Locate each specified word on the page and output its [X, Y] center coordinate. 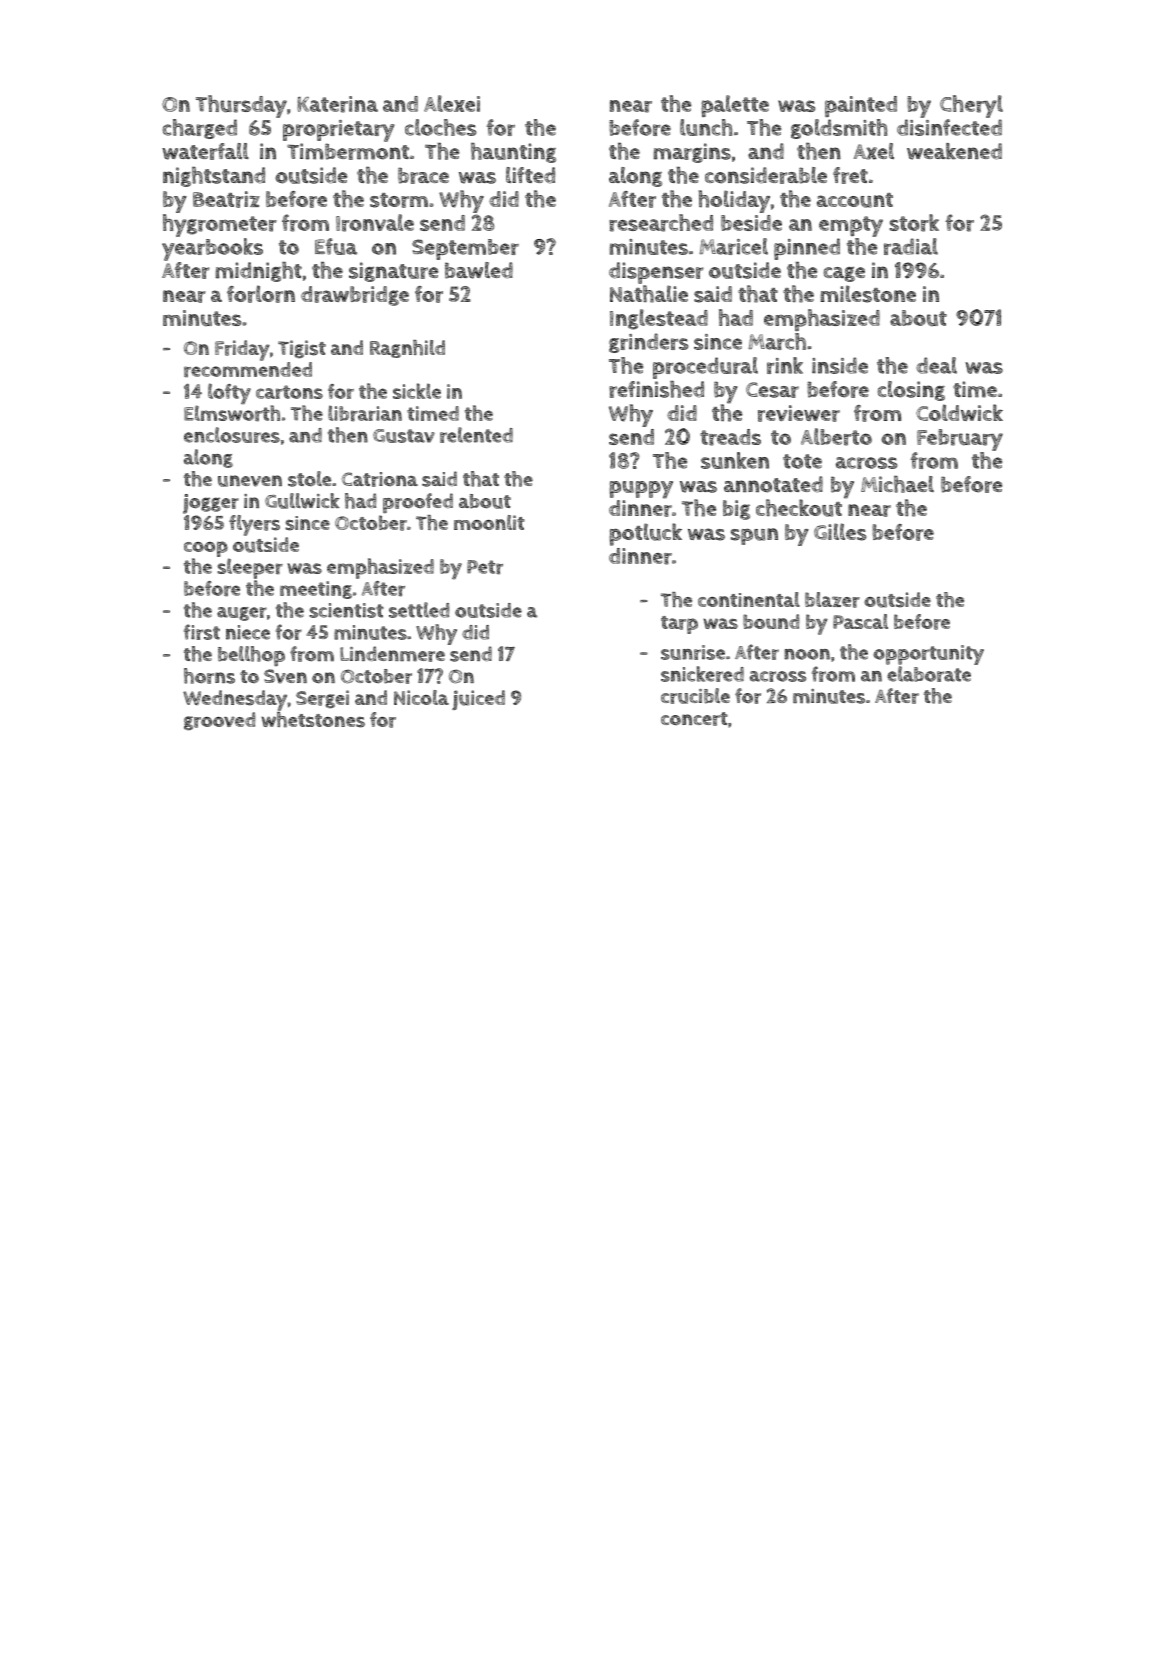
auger [242, 614]
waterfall [205, 151]
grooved [219, 721]
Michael [897, 484]
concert [694, 719]
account [855, 200]
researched [661, 223]
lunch [706, 127]
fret [850, 175]
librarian [365, 413]
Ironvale [375, 223]
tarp [679, 625]
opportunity [928, 655]
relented [476, 435]
